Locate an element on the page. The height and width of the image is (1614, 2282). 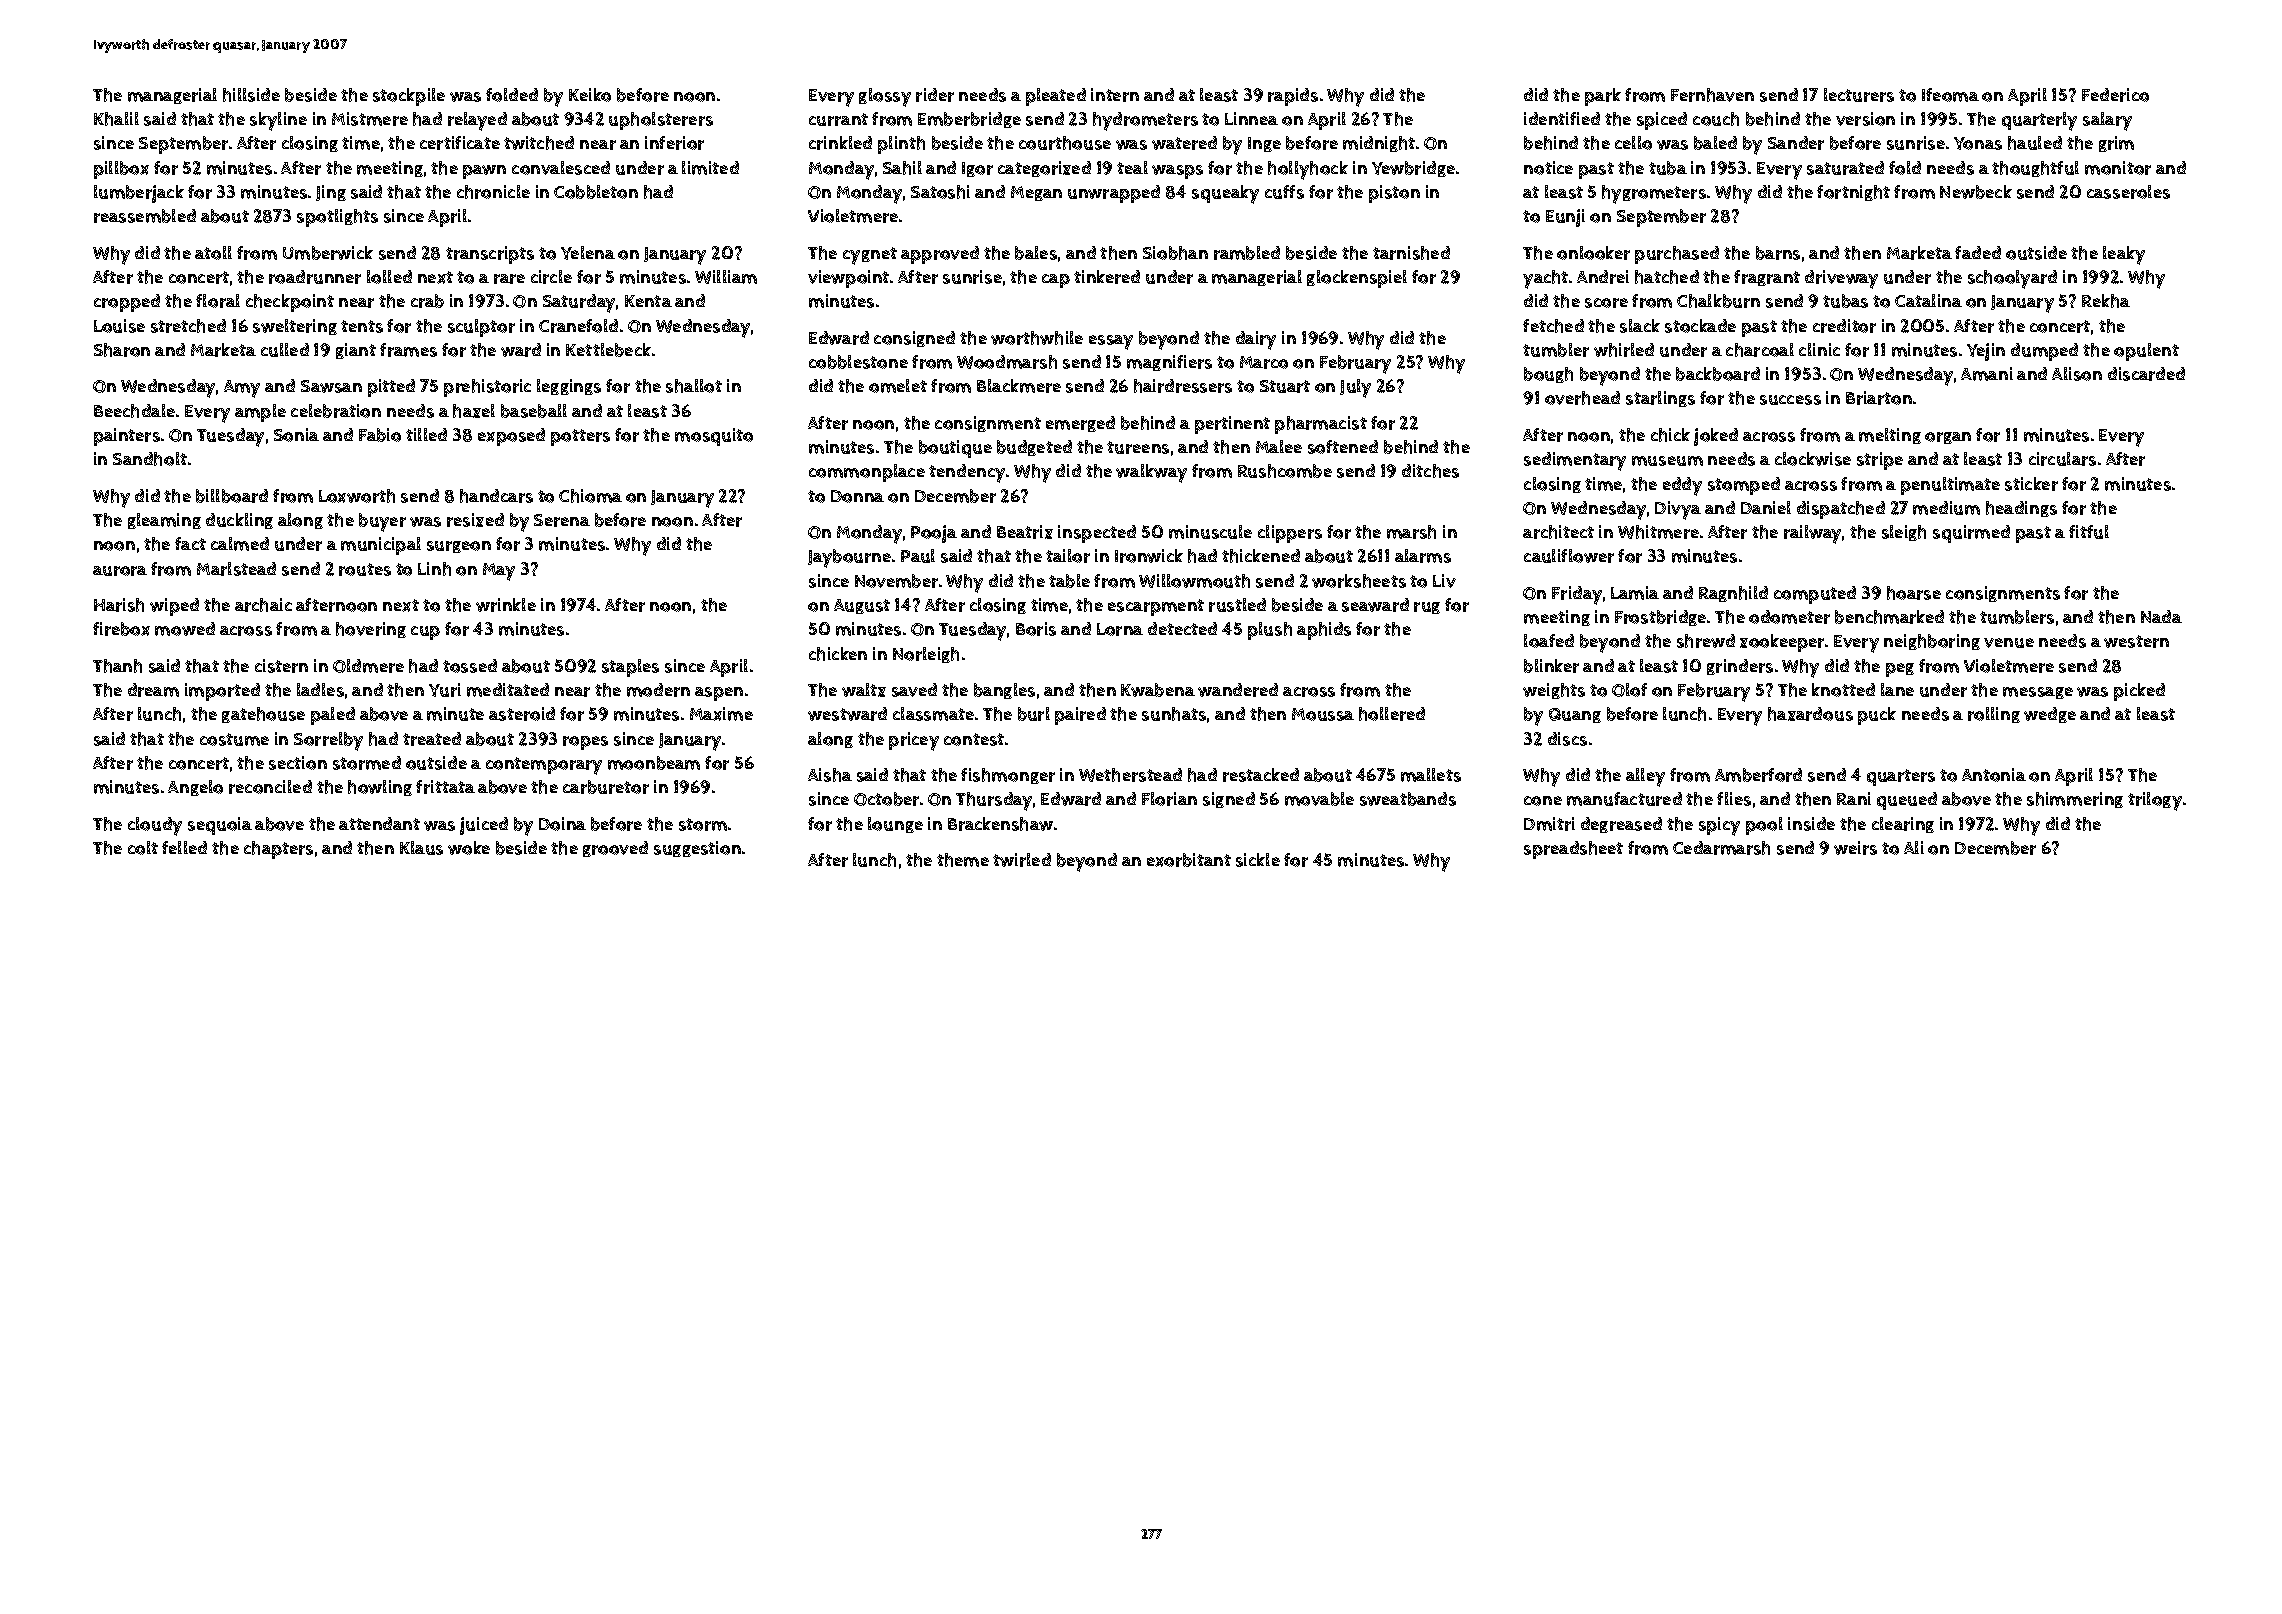
Briarton is located at coordinates (1879, 398).
